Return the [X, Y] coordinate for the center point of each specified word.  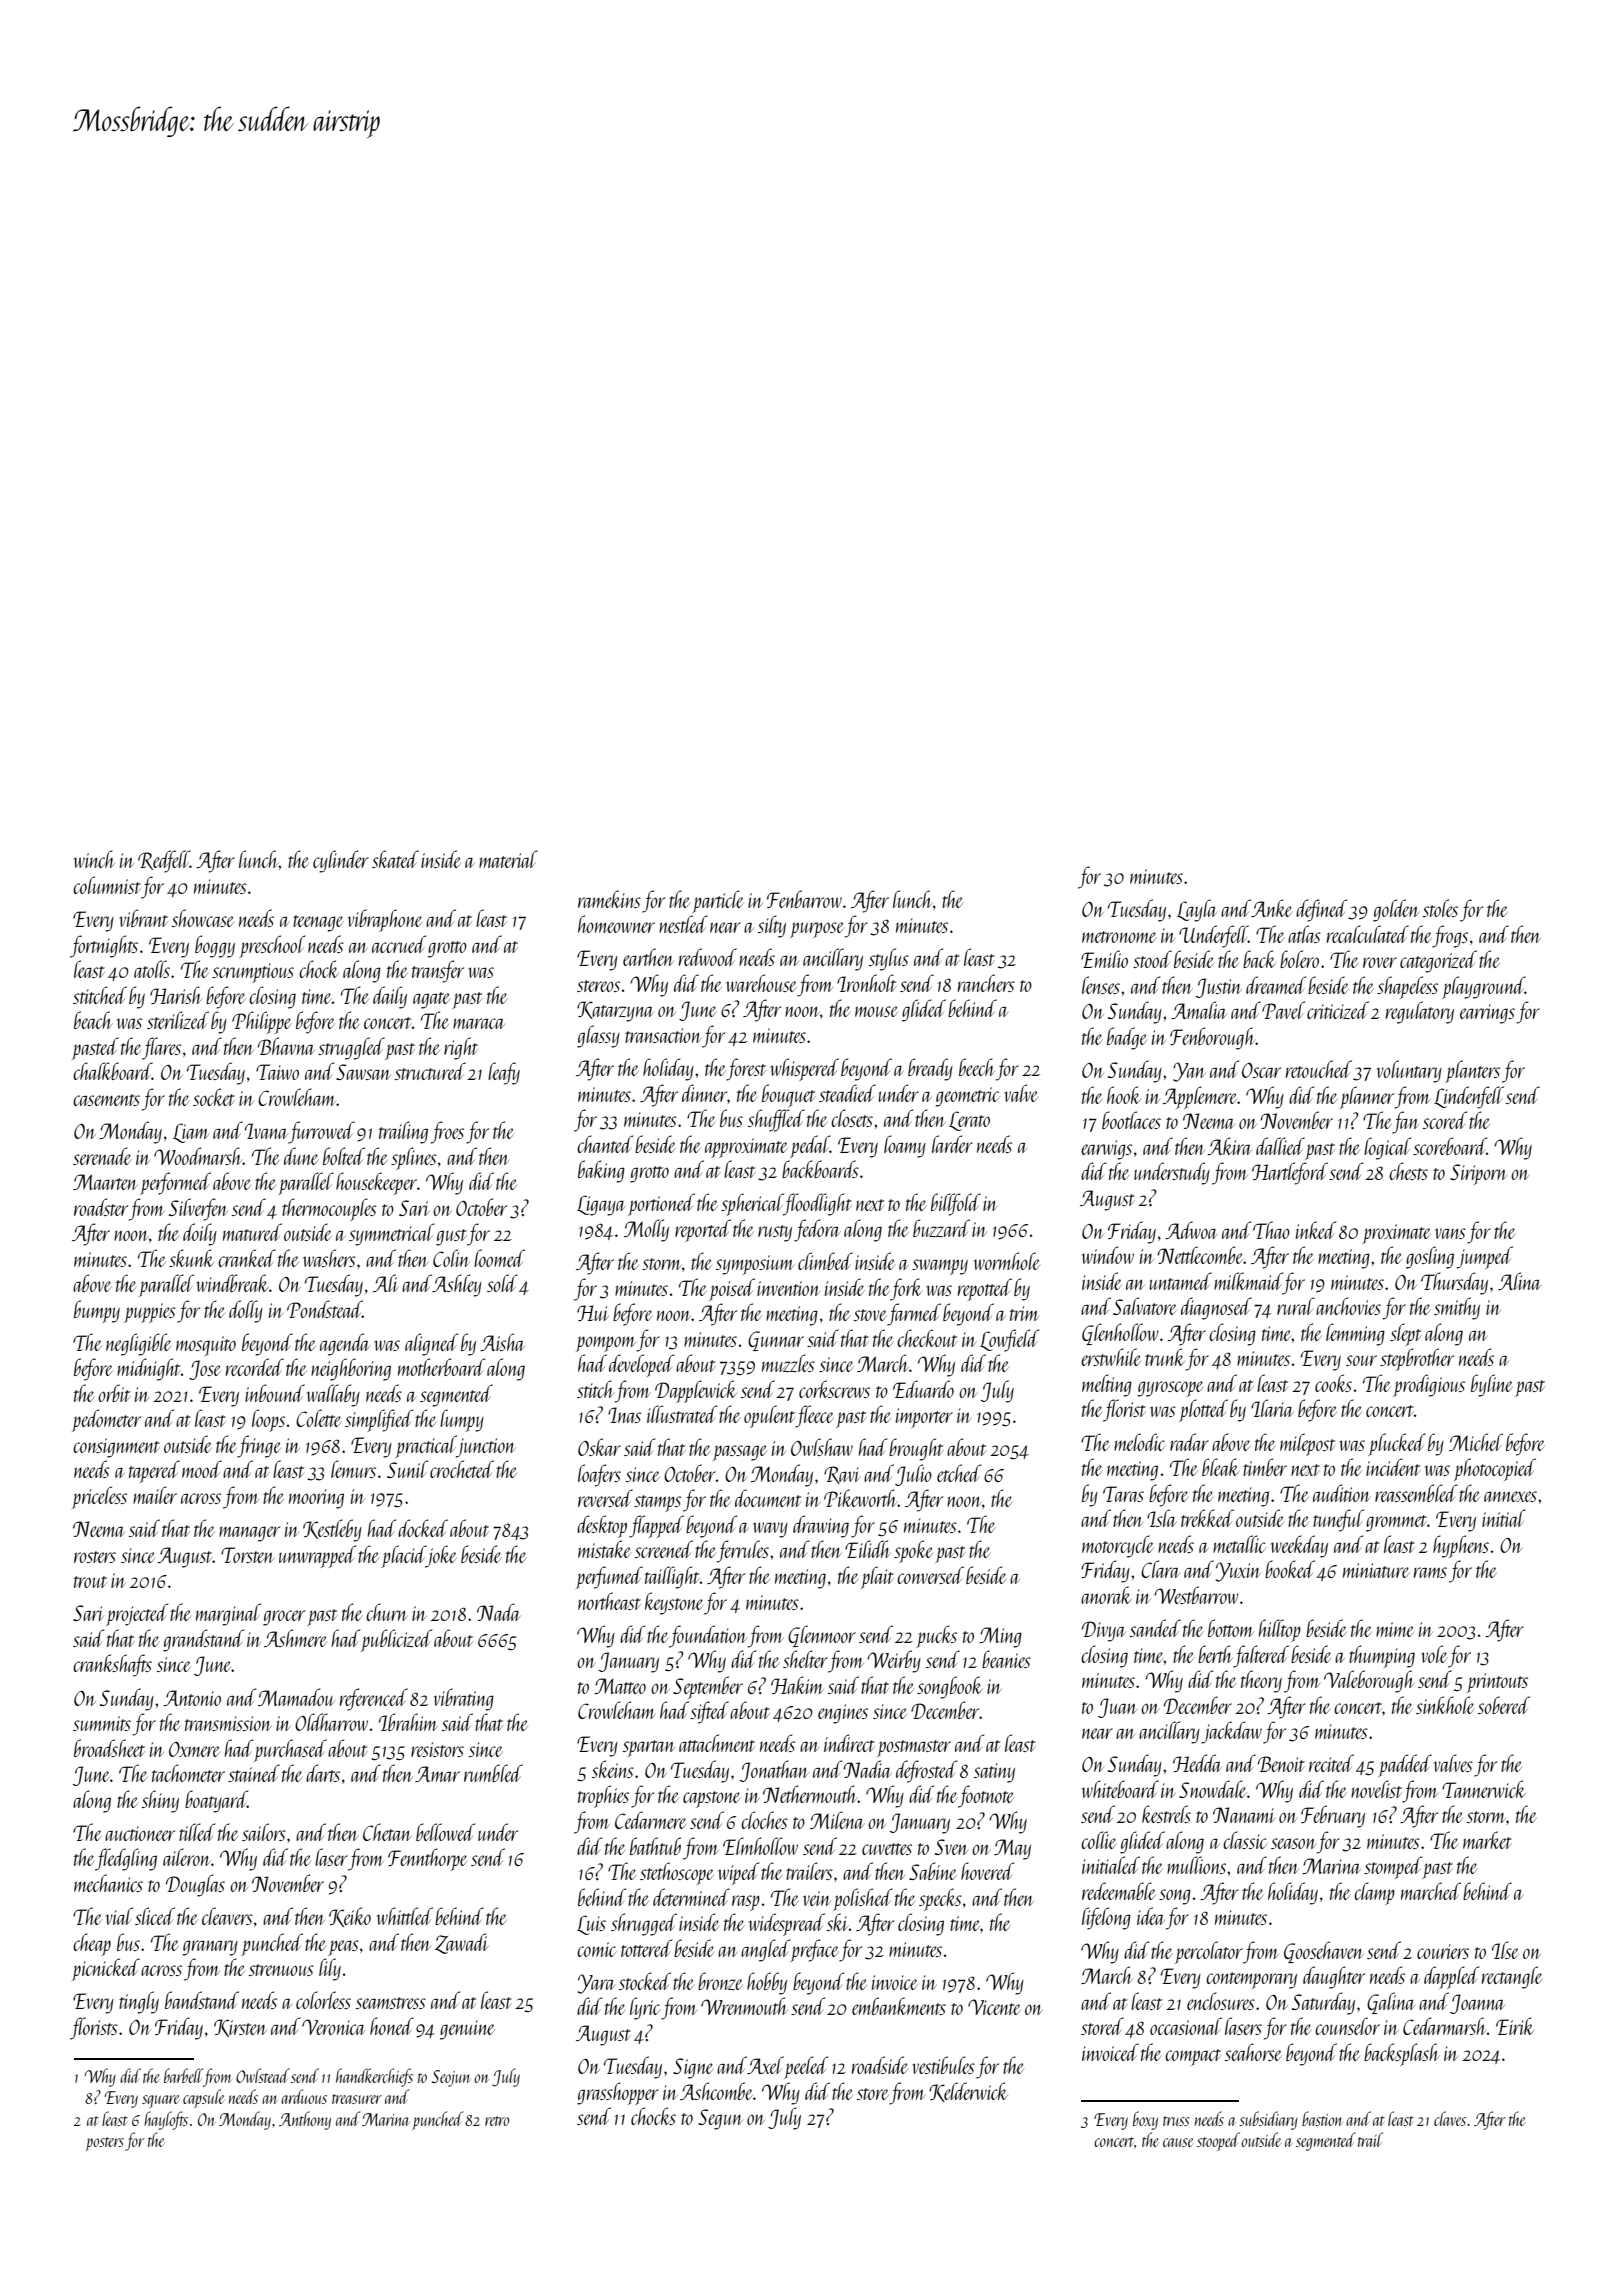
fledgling [126, 1859]
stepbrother [1417, 1359]
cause [1178, 2142]
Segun [720, 2119]
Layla [1197, 910]
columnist [107, 885]
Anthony [305, 2120]
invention [788, 1288]
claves [1450, 2118]
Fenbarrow [804, 899]
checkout [927, 1338]
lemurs [353, 1469]
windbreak [232, 1283]
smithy [1457, 1308]
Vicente [994, 2007]
